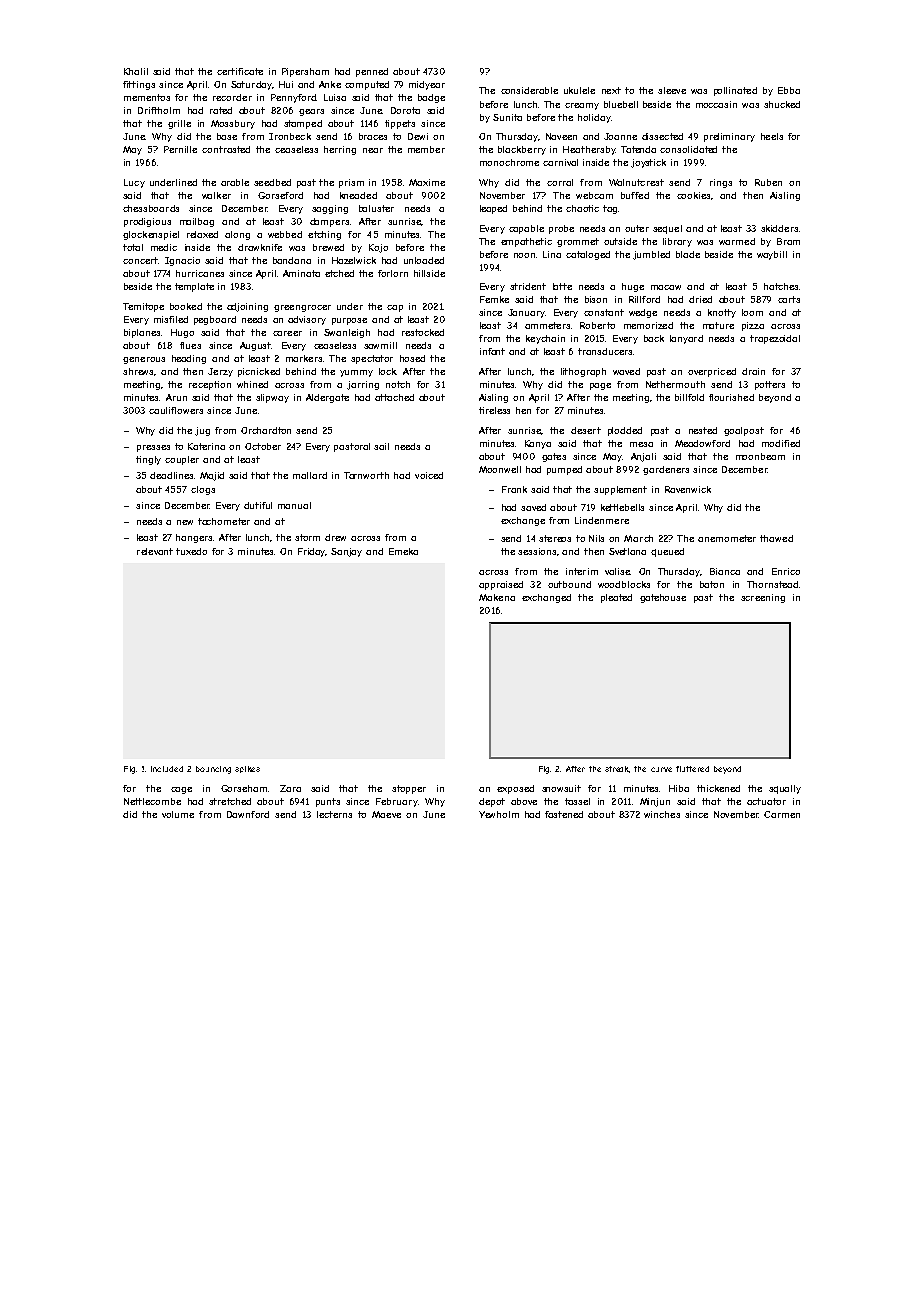  Describe the element at coordinates (727, 538) in the image. I see `anemometer` at that location.
